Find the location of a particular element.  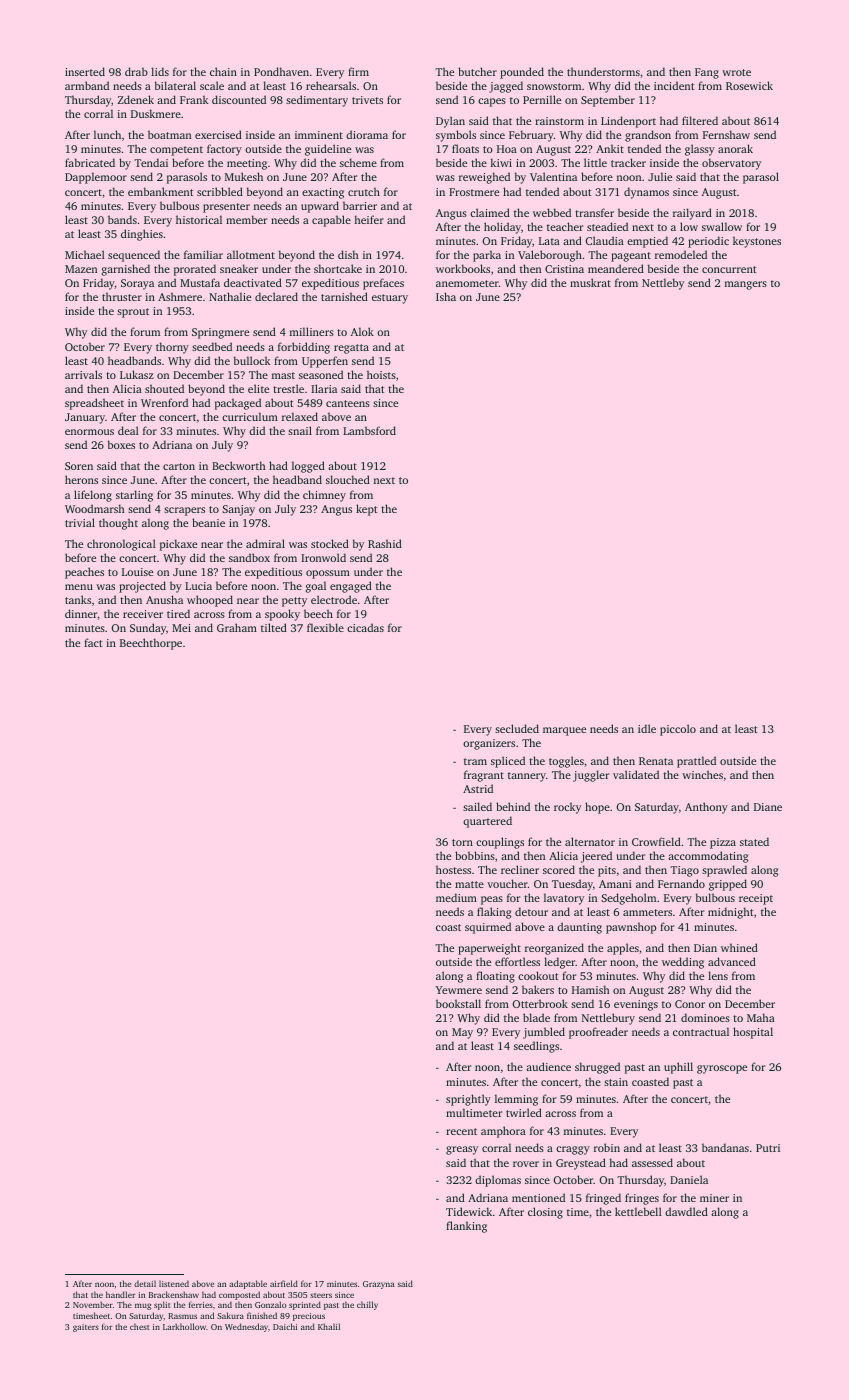

Nettleby is located at coordinates (663, 284).
